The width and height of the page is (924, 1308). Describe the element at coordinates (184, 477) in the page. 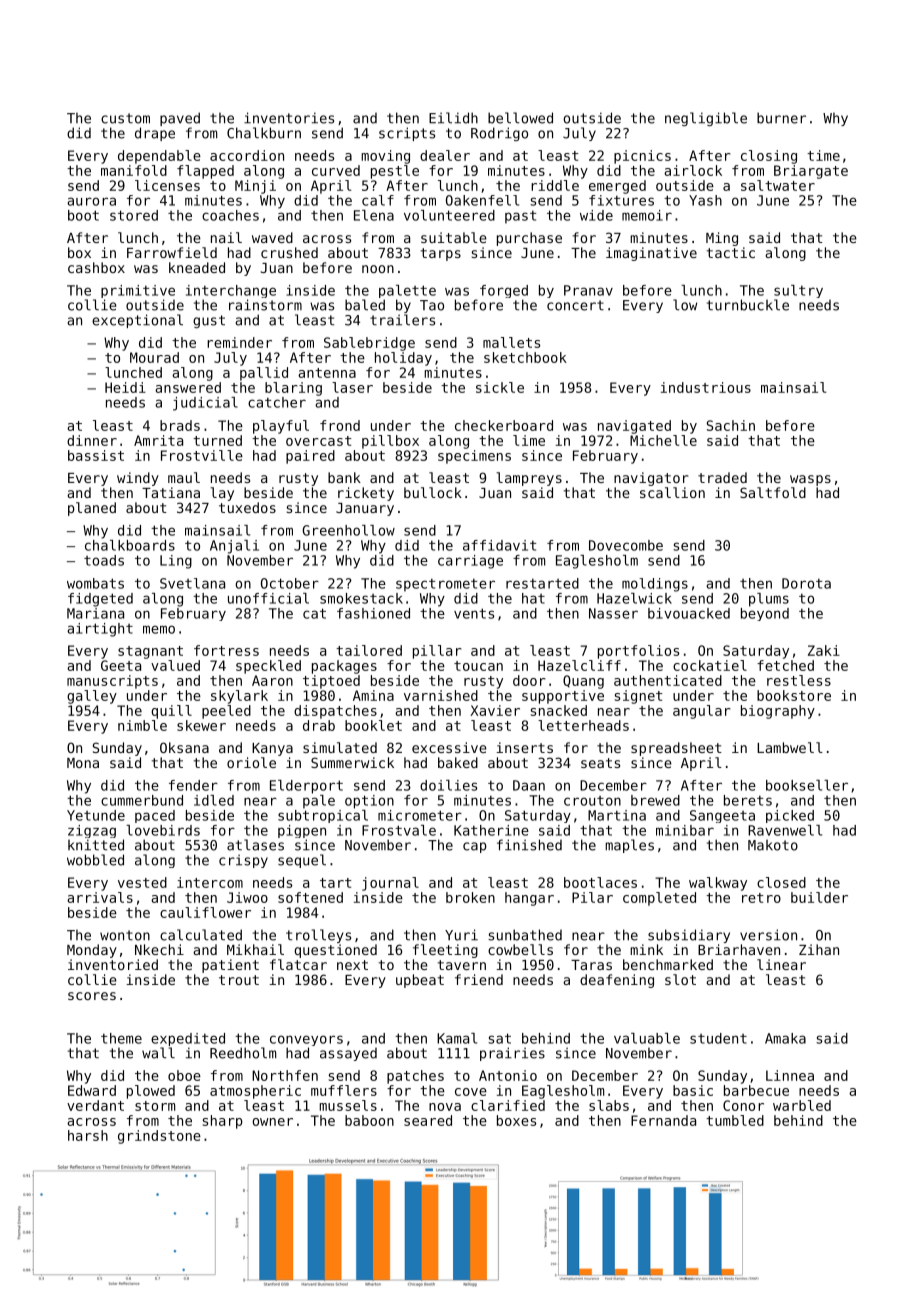

I see `maul` at that location.
